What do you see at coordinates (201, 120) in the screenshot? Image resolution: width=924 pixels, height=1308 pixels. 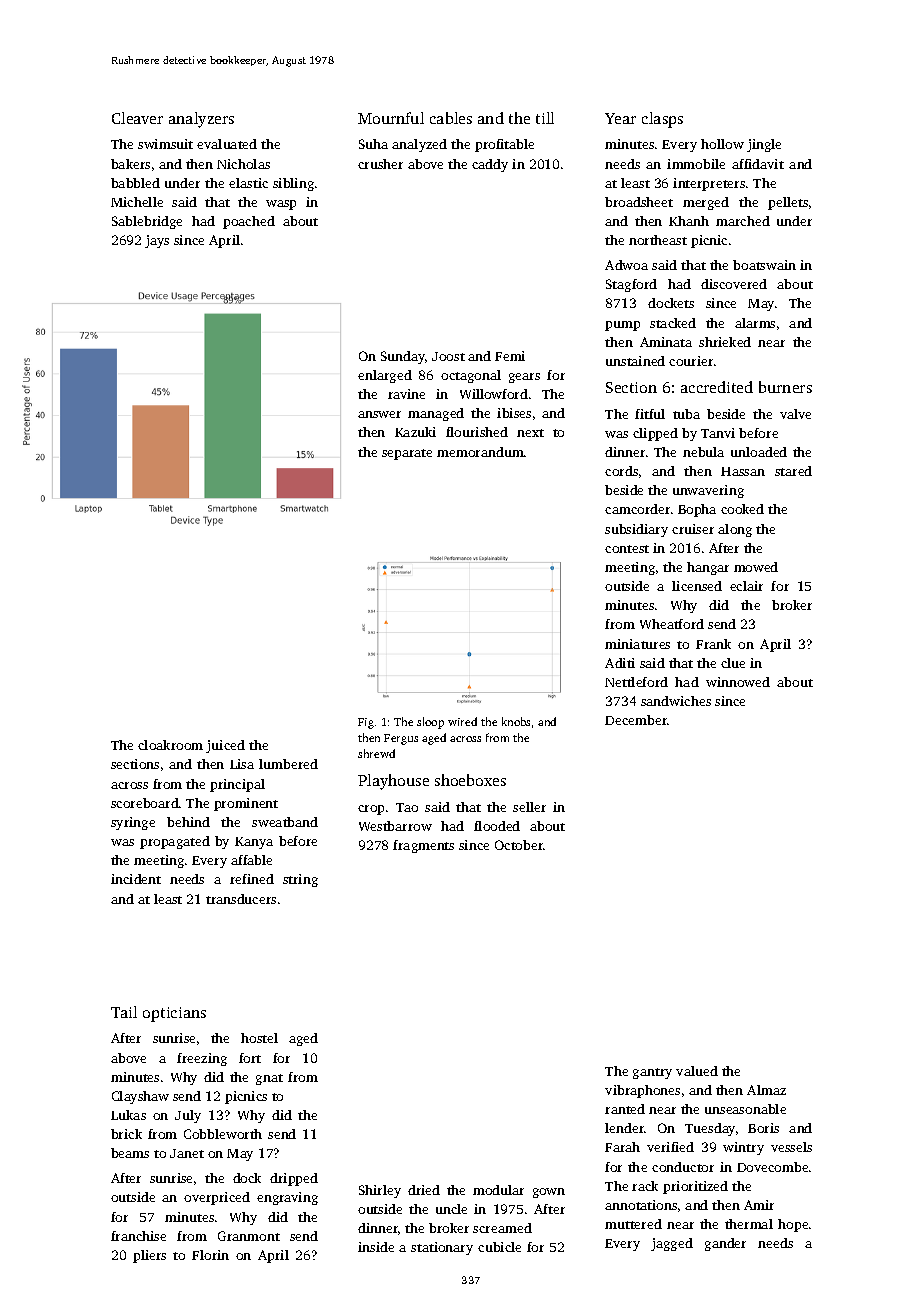 I see `analyzers` at bounding box center [201, 120].
